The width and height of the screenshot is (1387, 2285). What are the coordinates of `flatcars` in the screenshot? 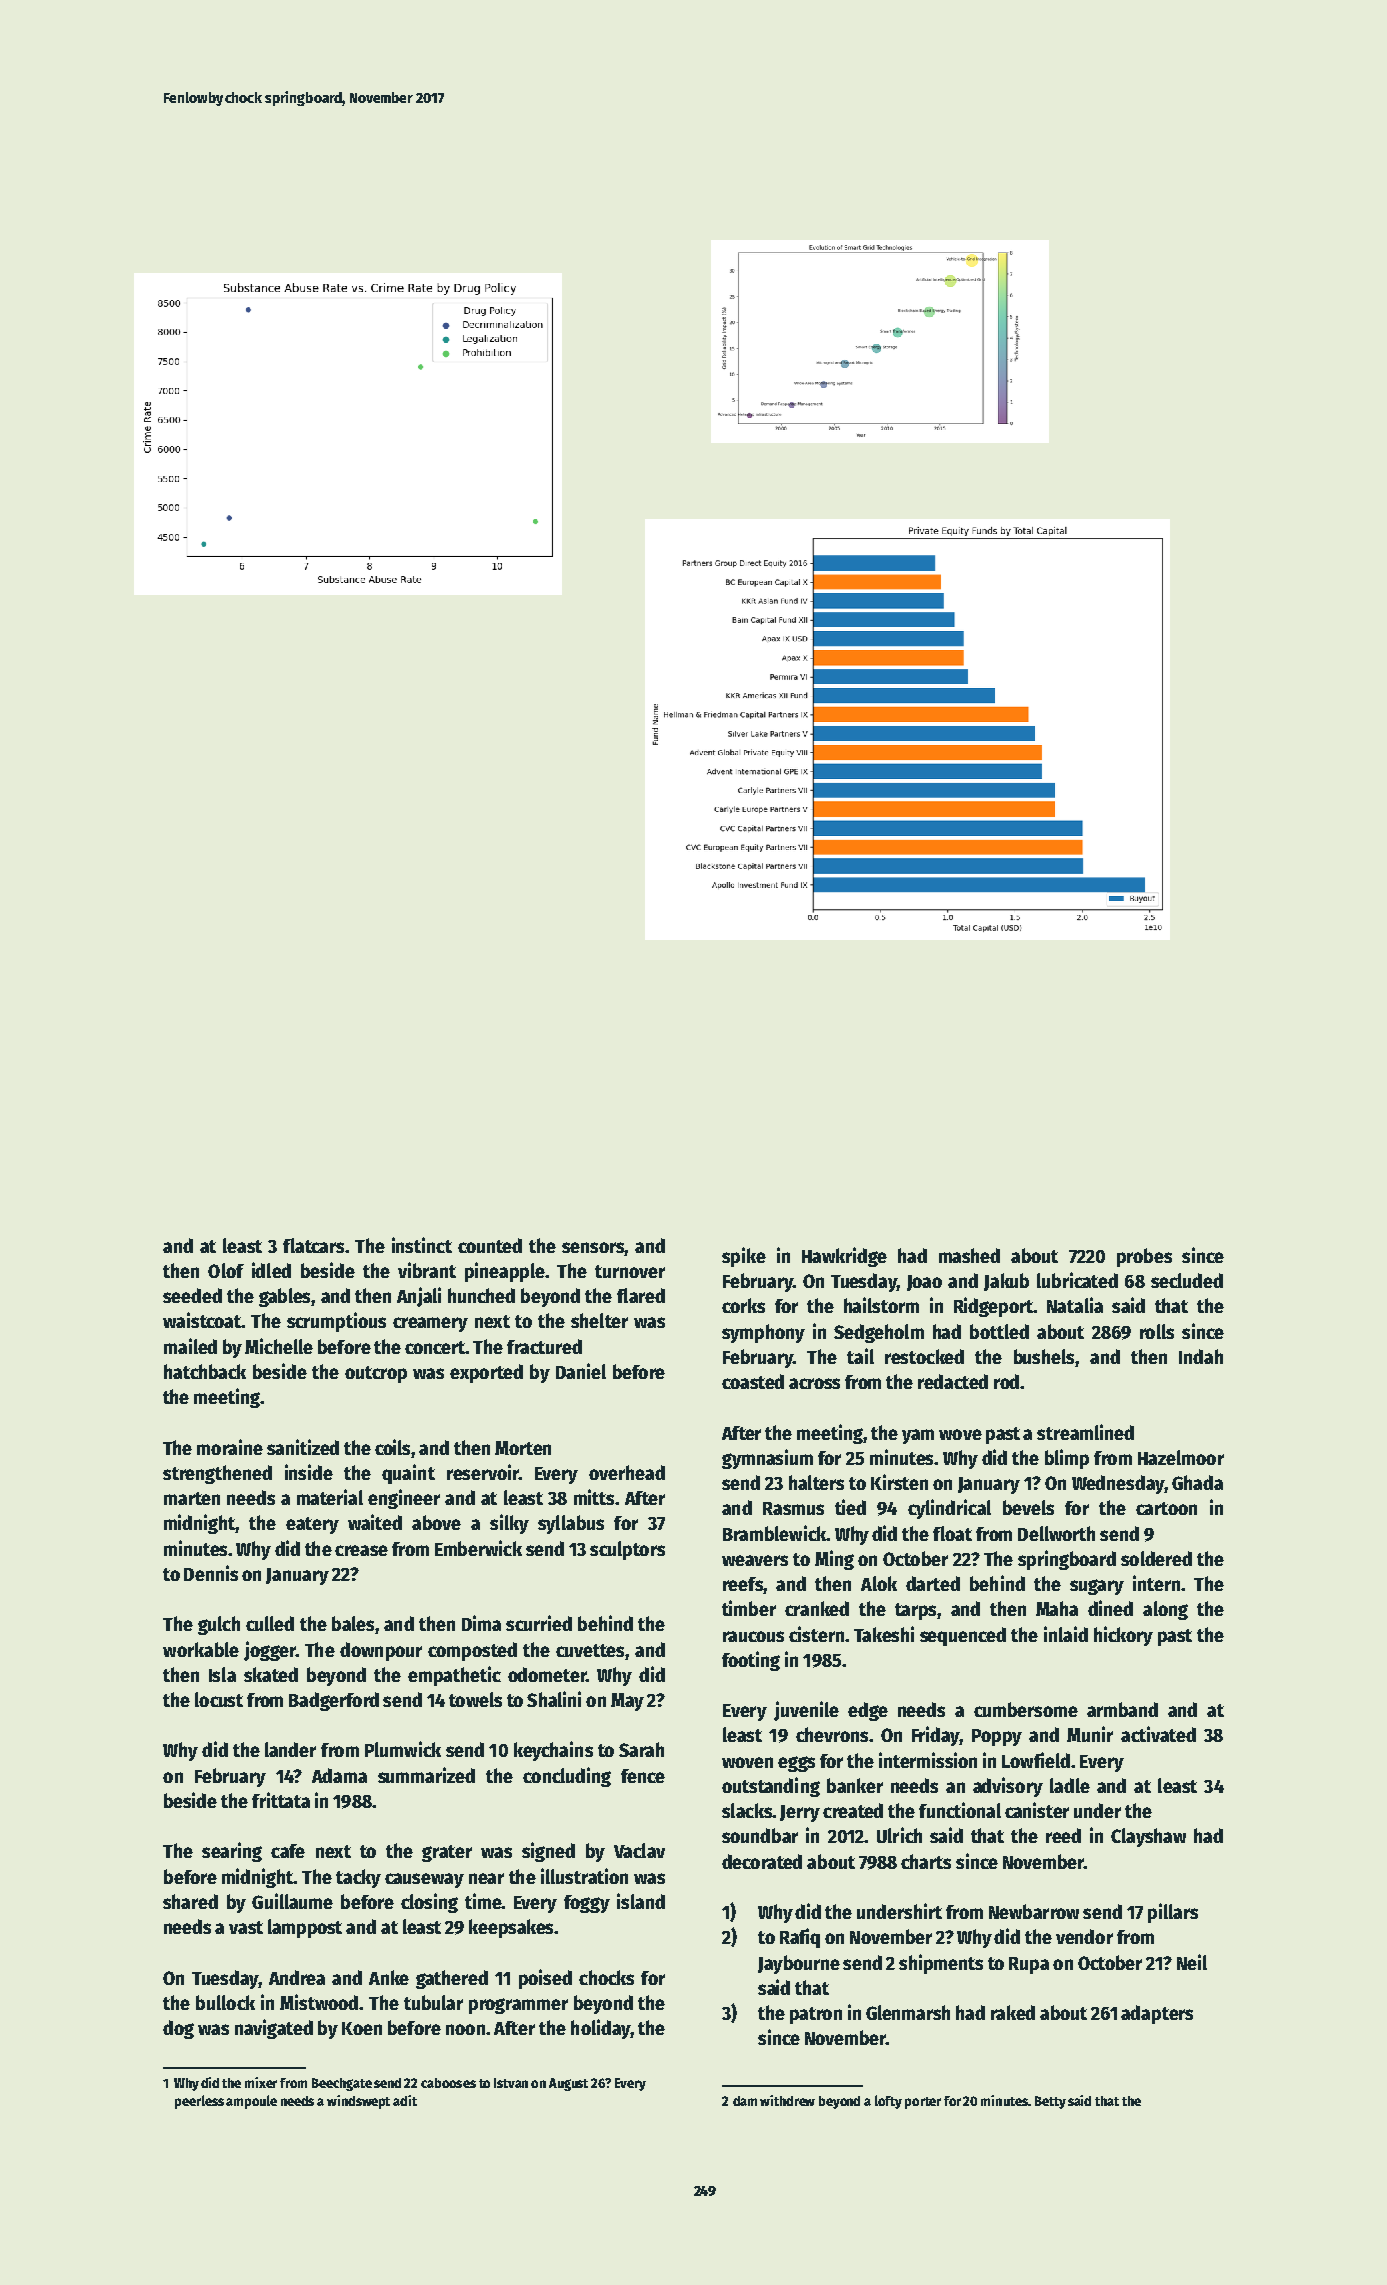 It's located at (313, 1245).
